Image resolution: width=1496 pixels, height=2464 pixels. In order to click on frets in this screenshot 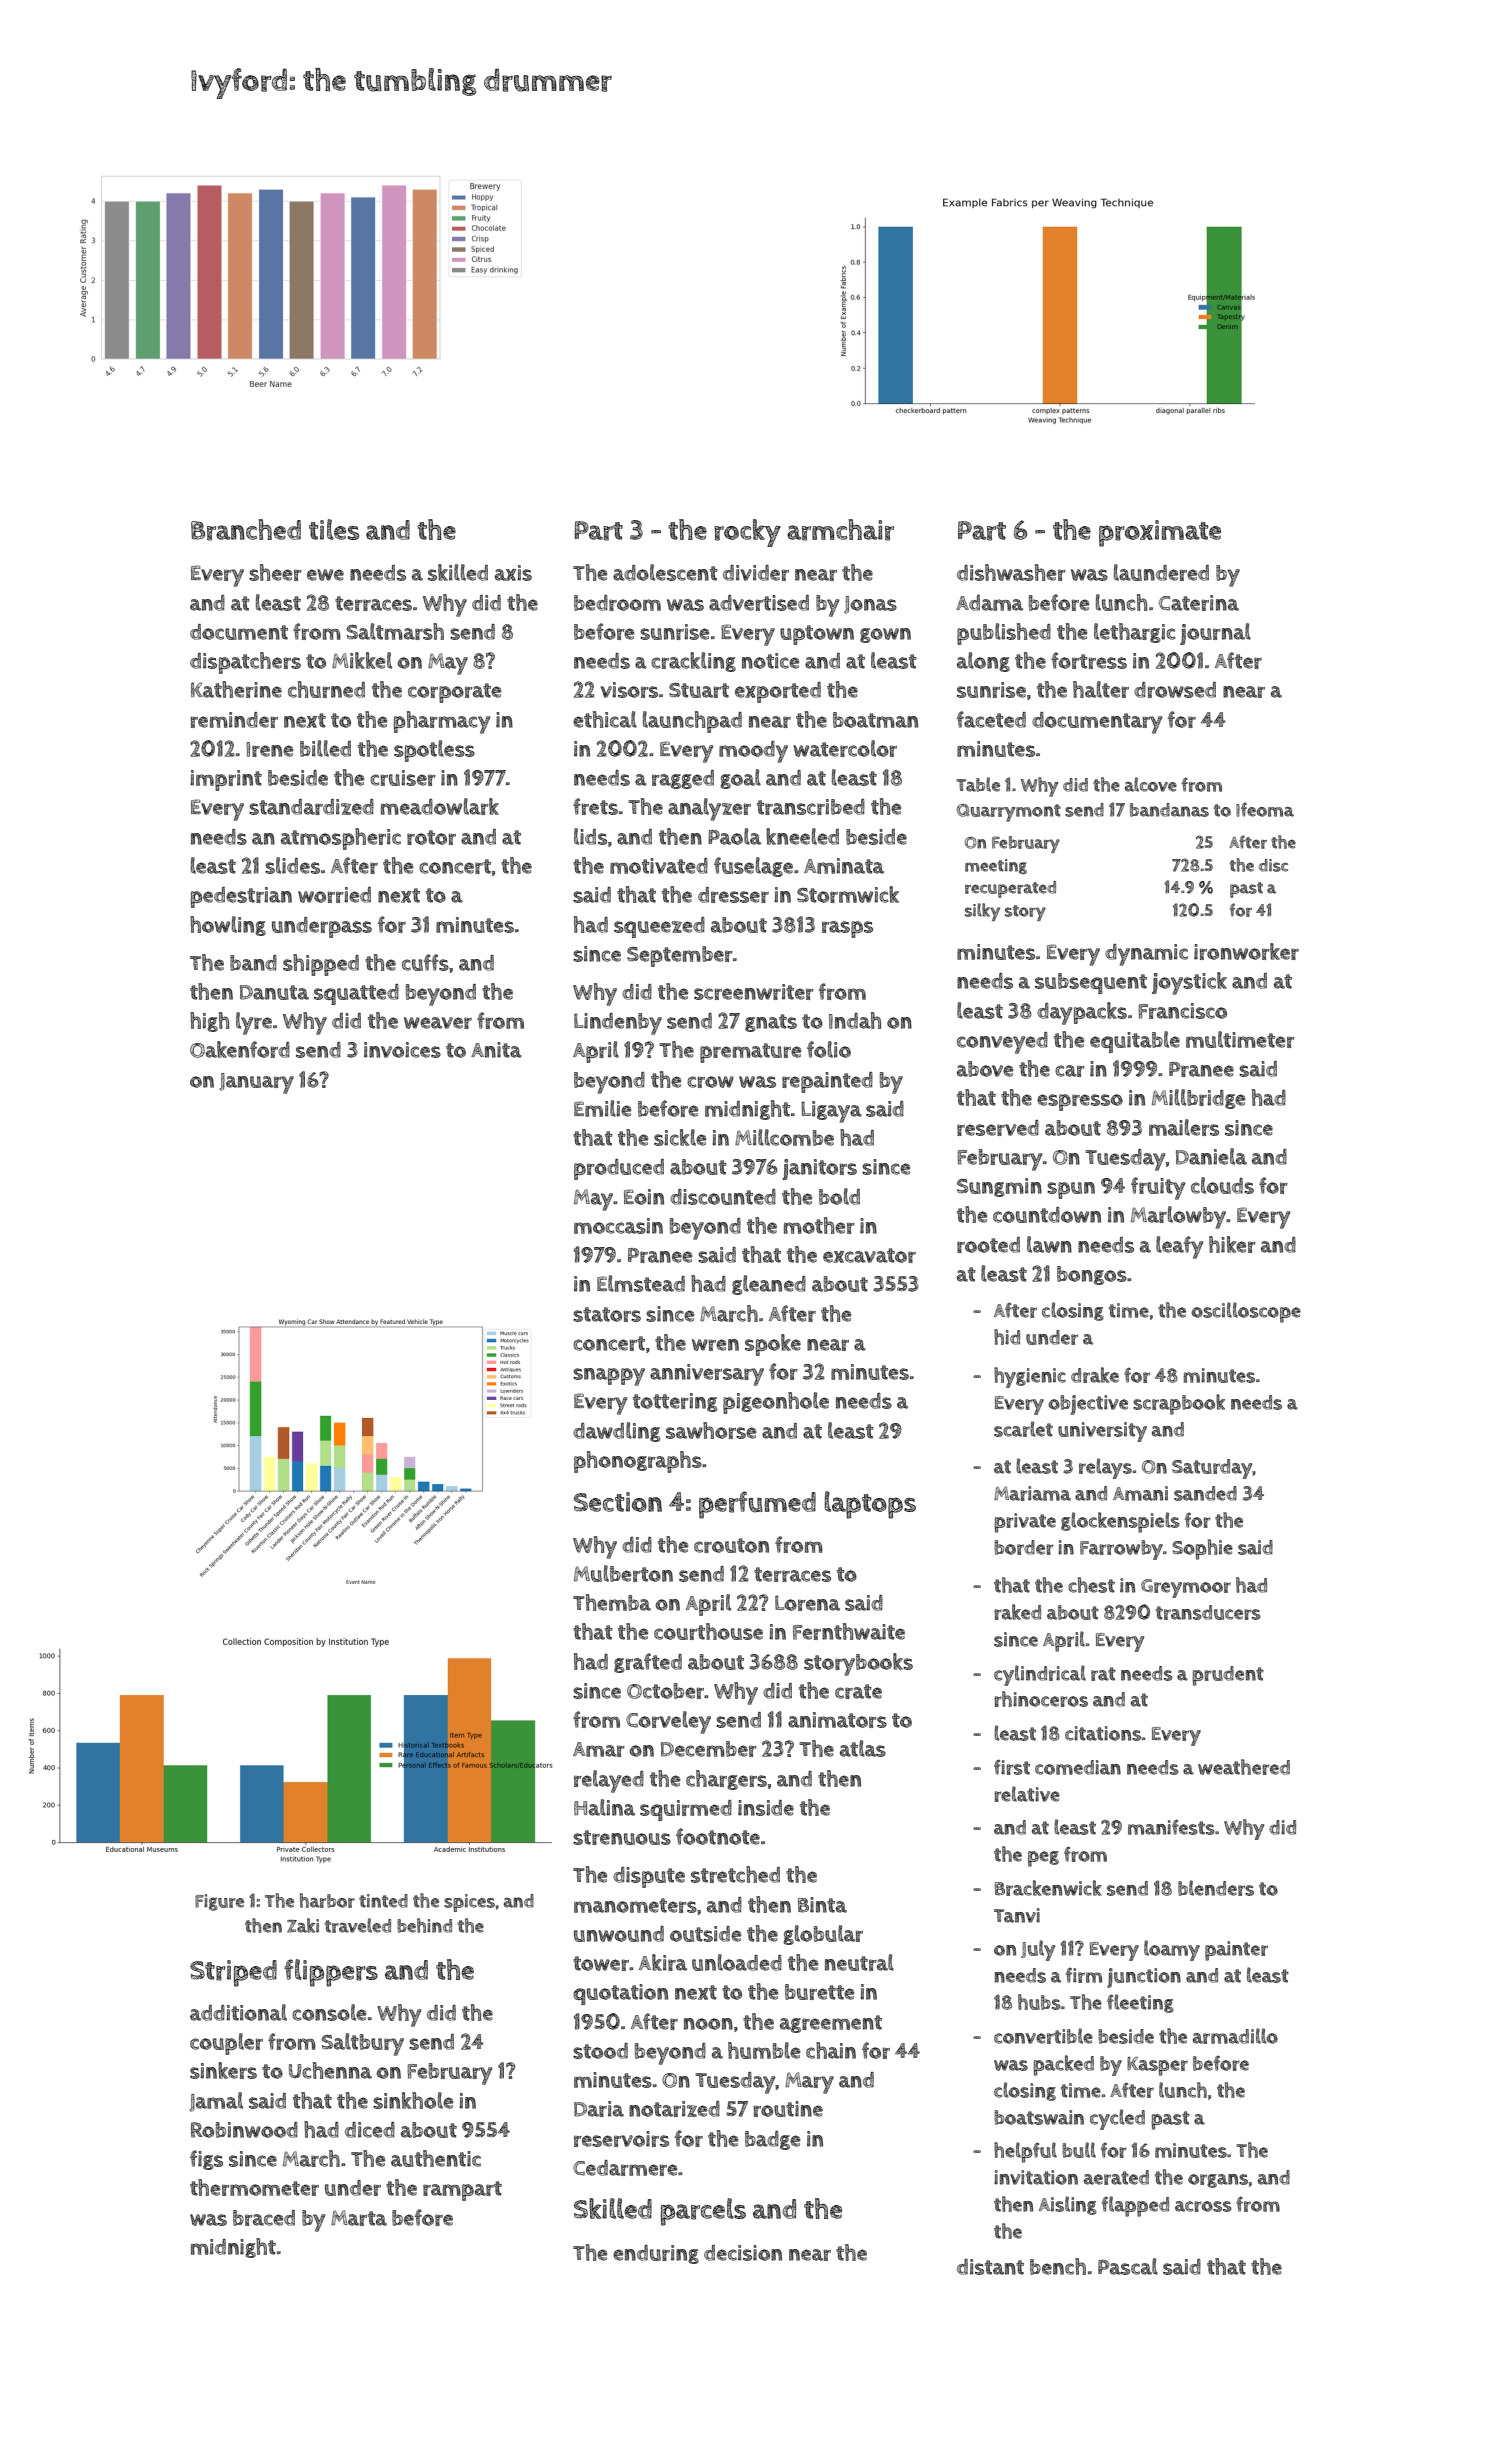, I will do `click(595, 806)`.
